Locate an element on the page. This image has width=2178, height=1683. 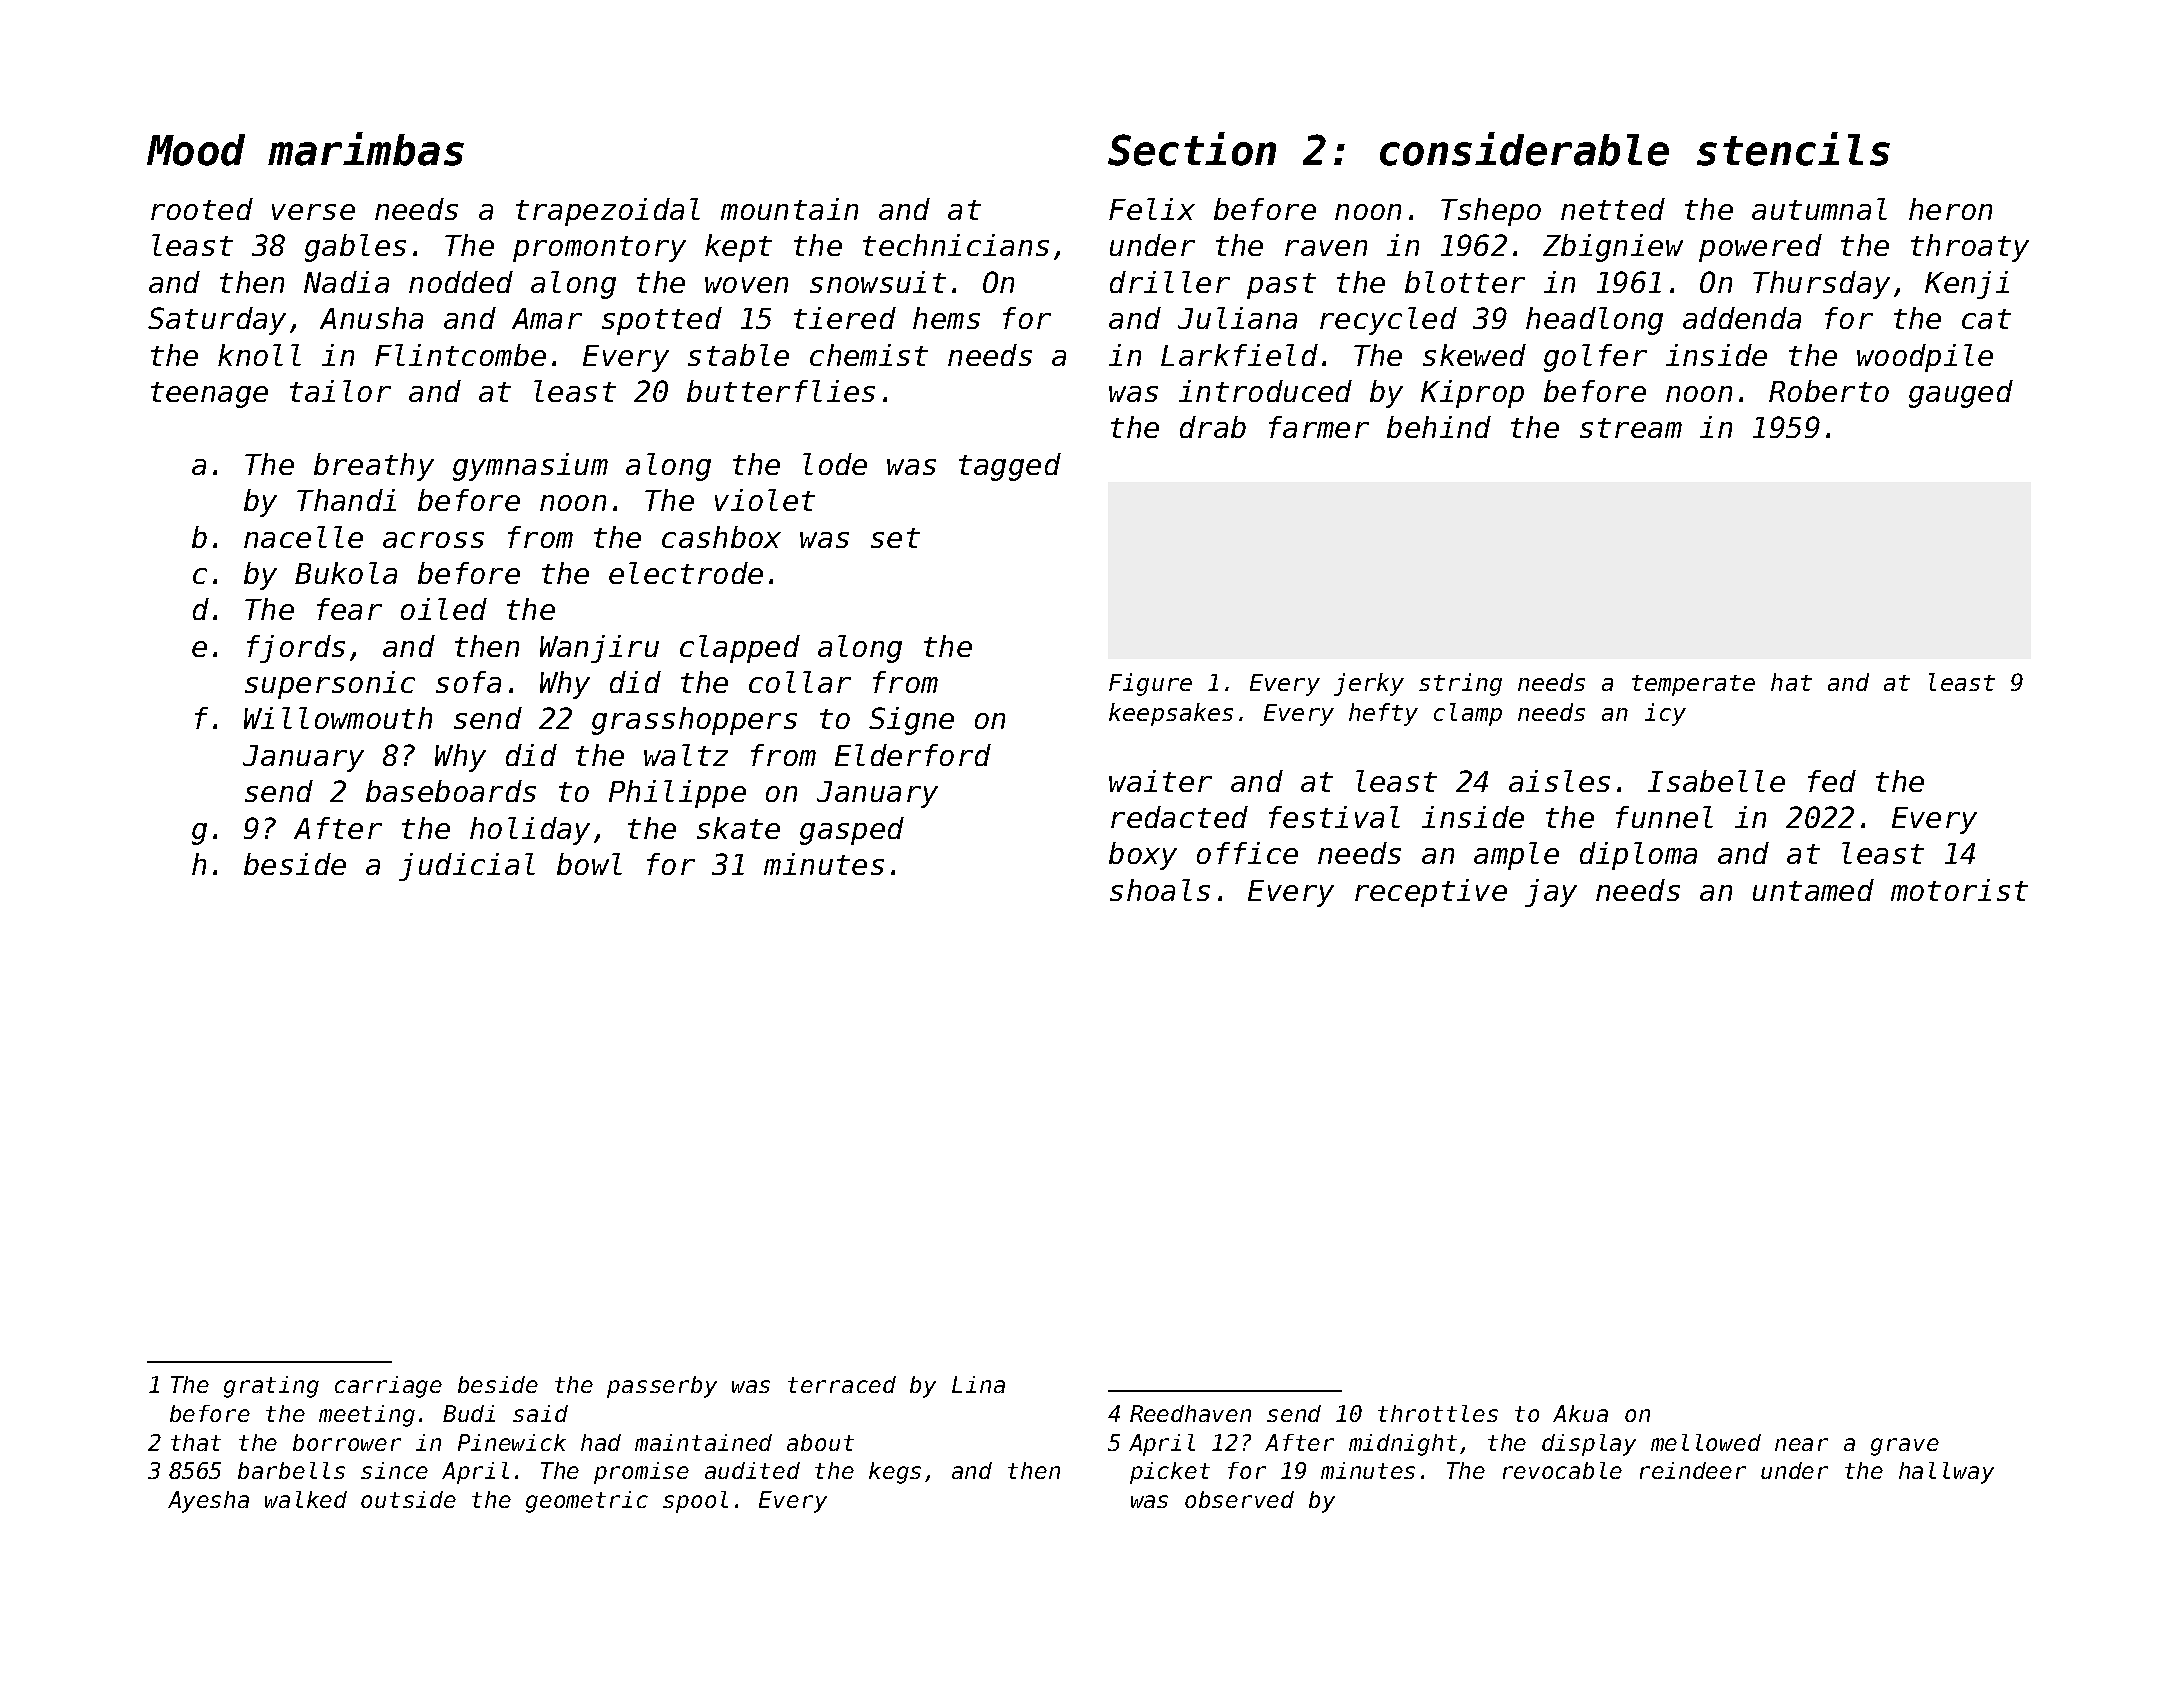
set is located at coordinates (895, 538).
